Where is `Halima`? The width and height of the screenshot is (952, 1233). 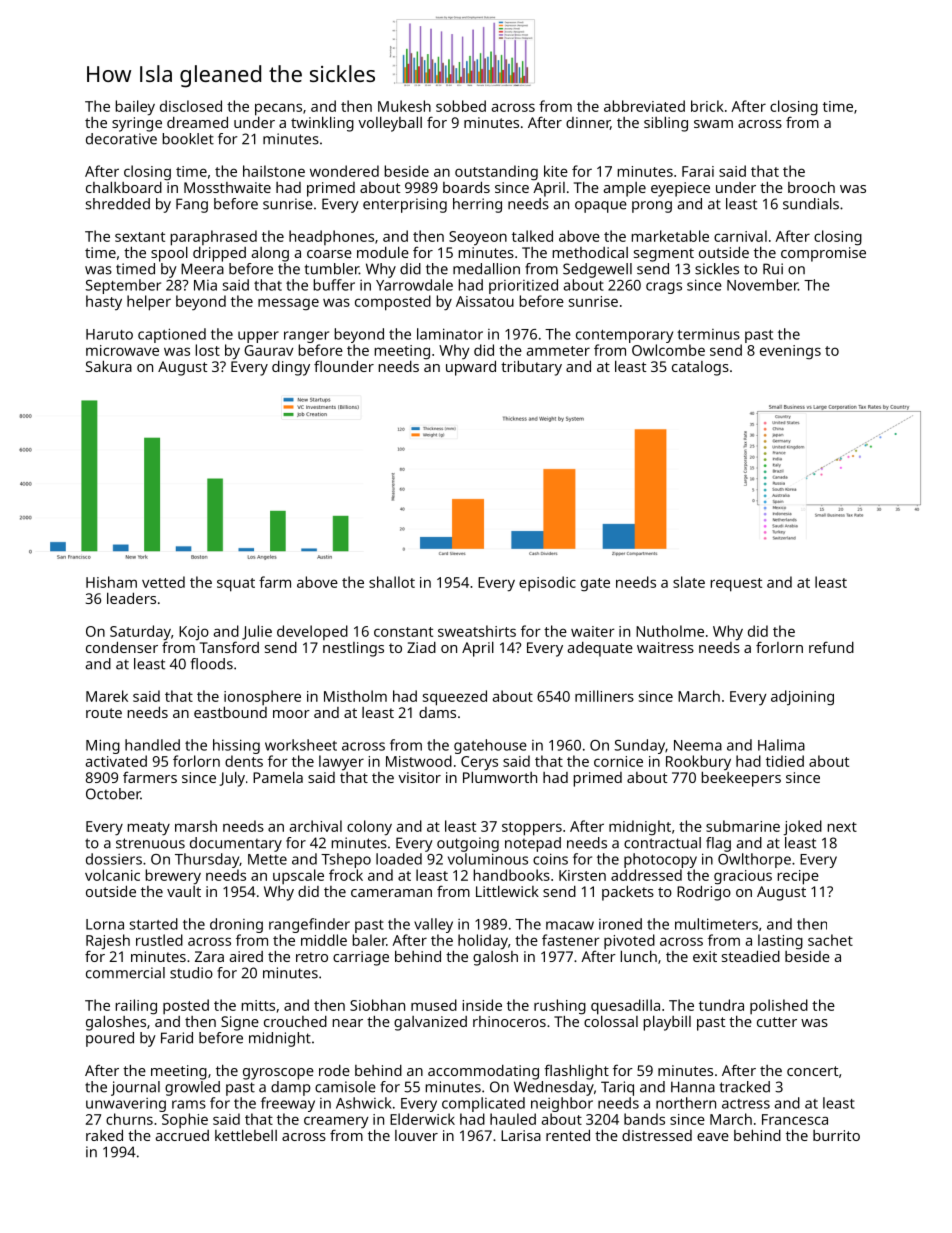
Halima is located at coordinates (781, 745).
